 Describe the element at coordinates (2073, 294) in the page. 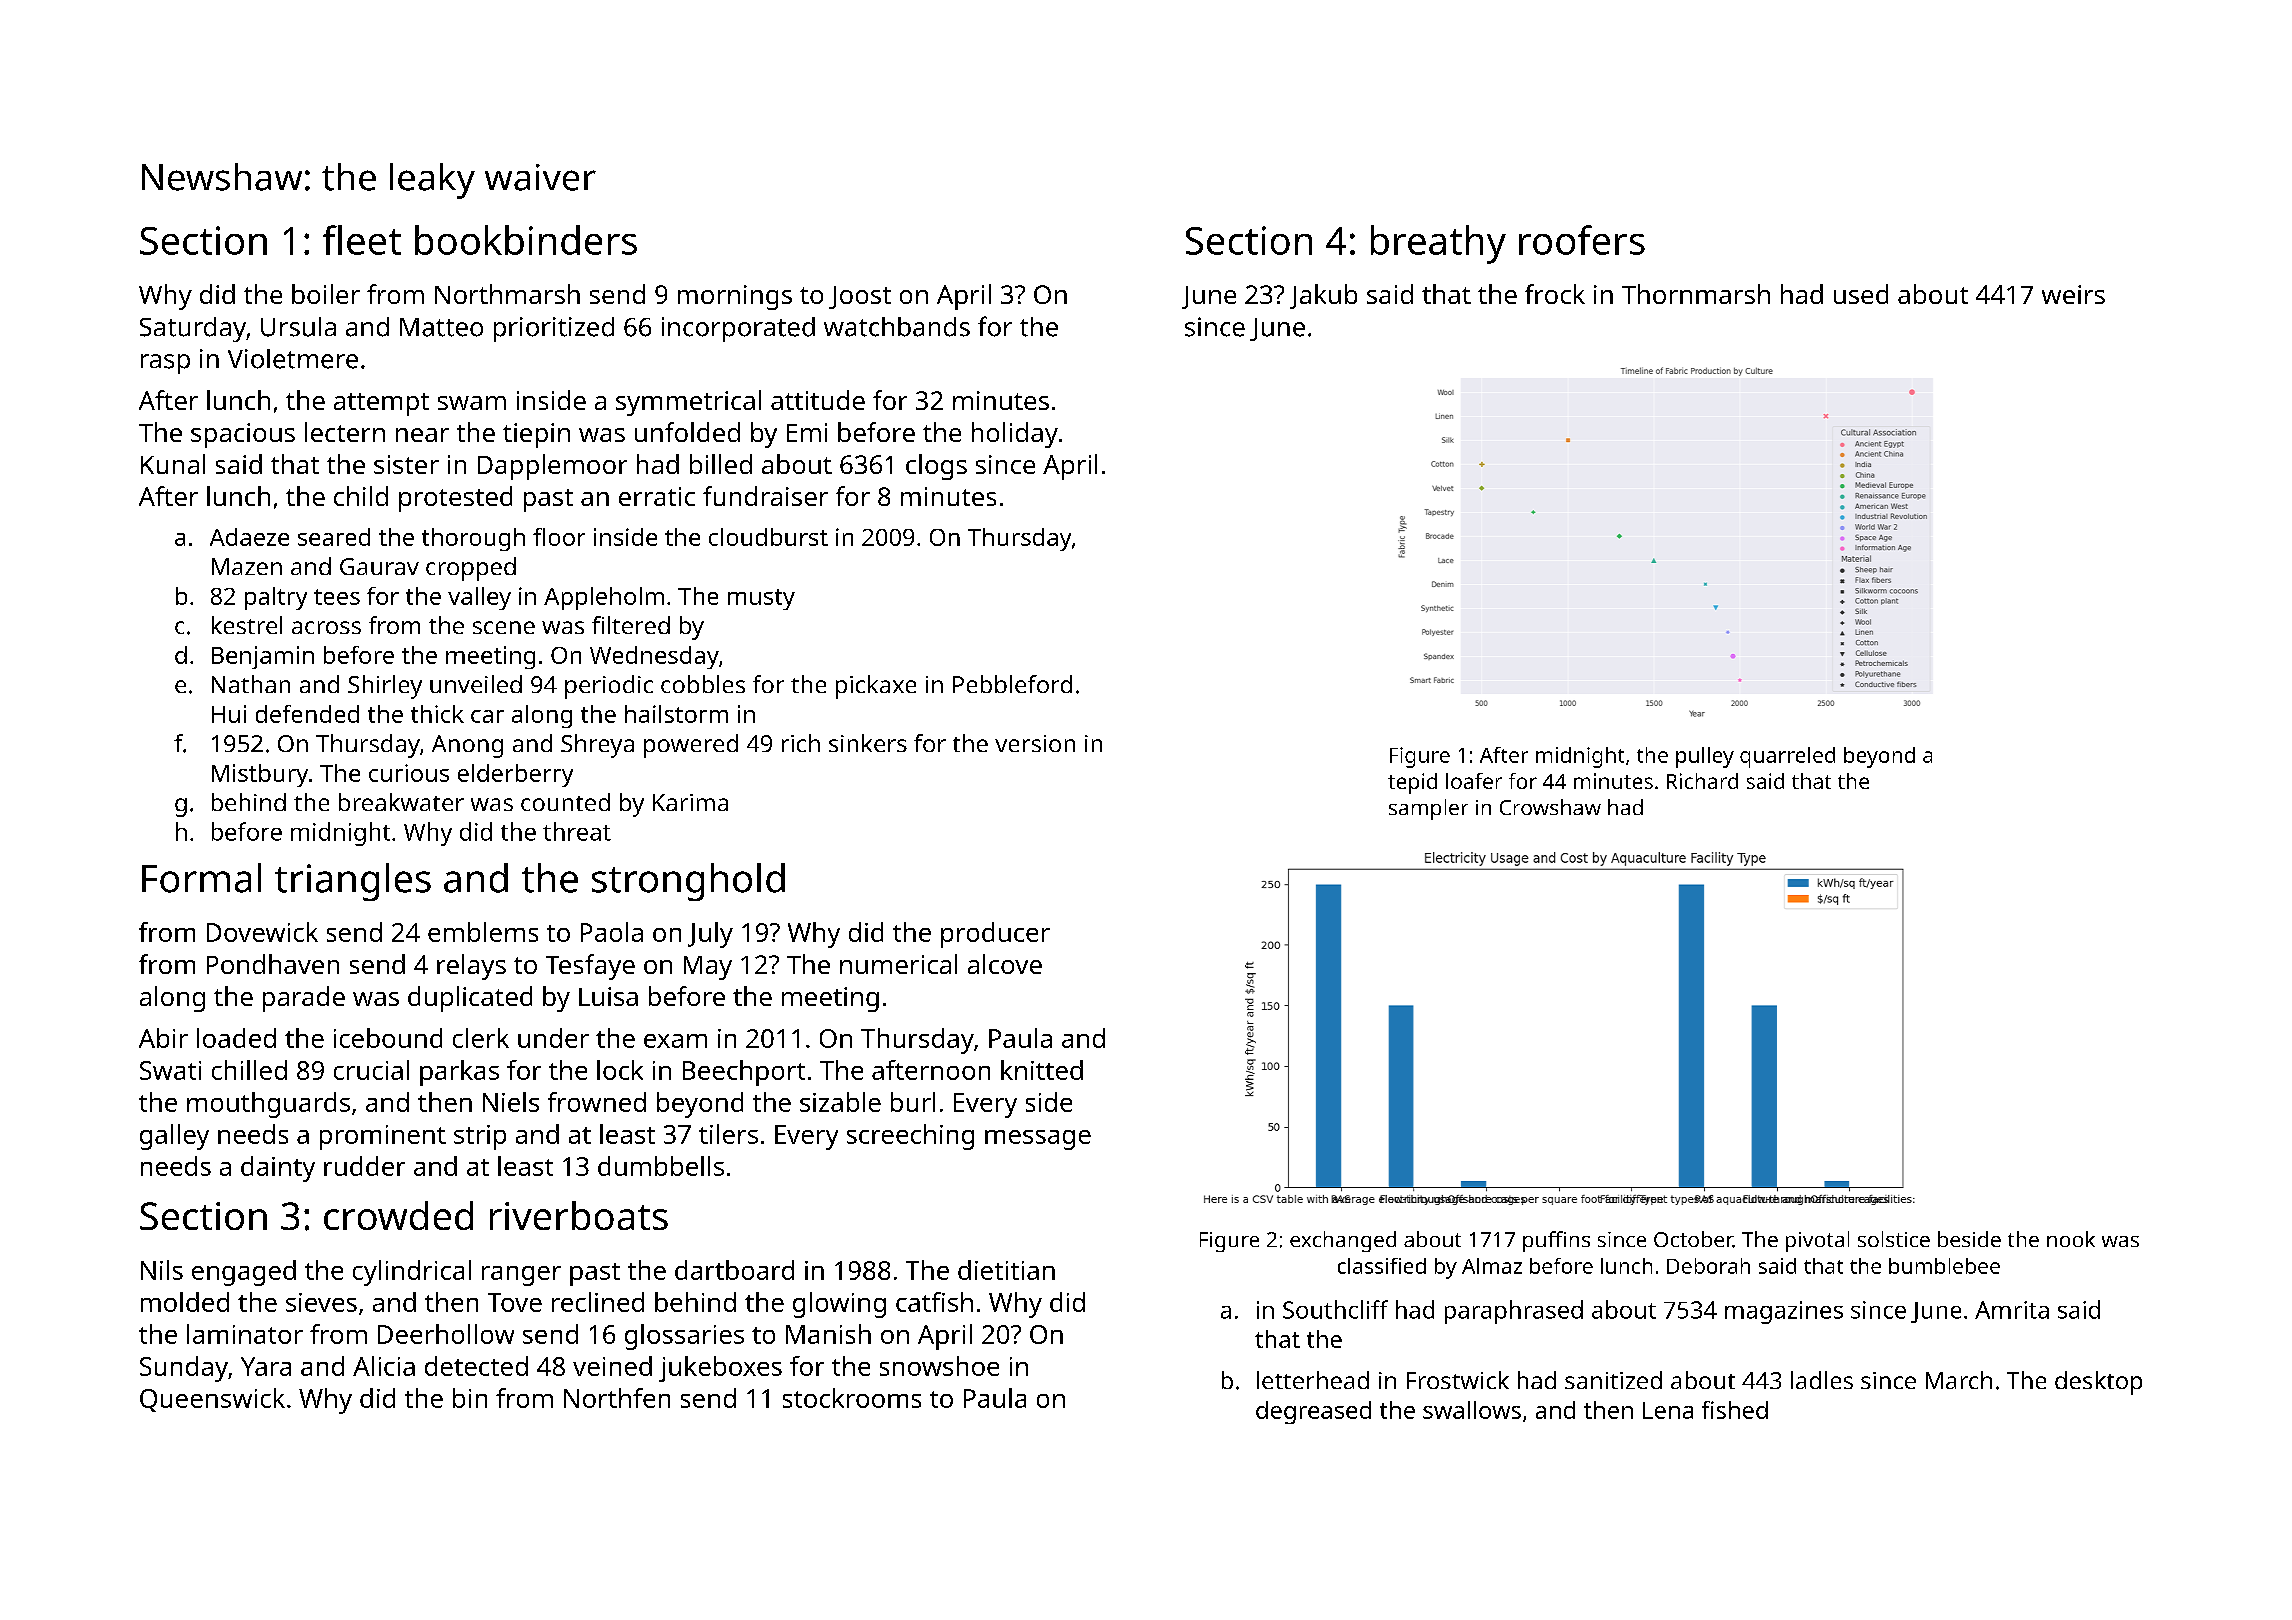

I see `weirs` at that location.
